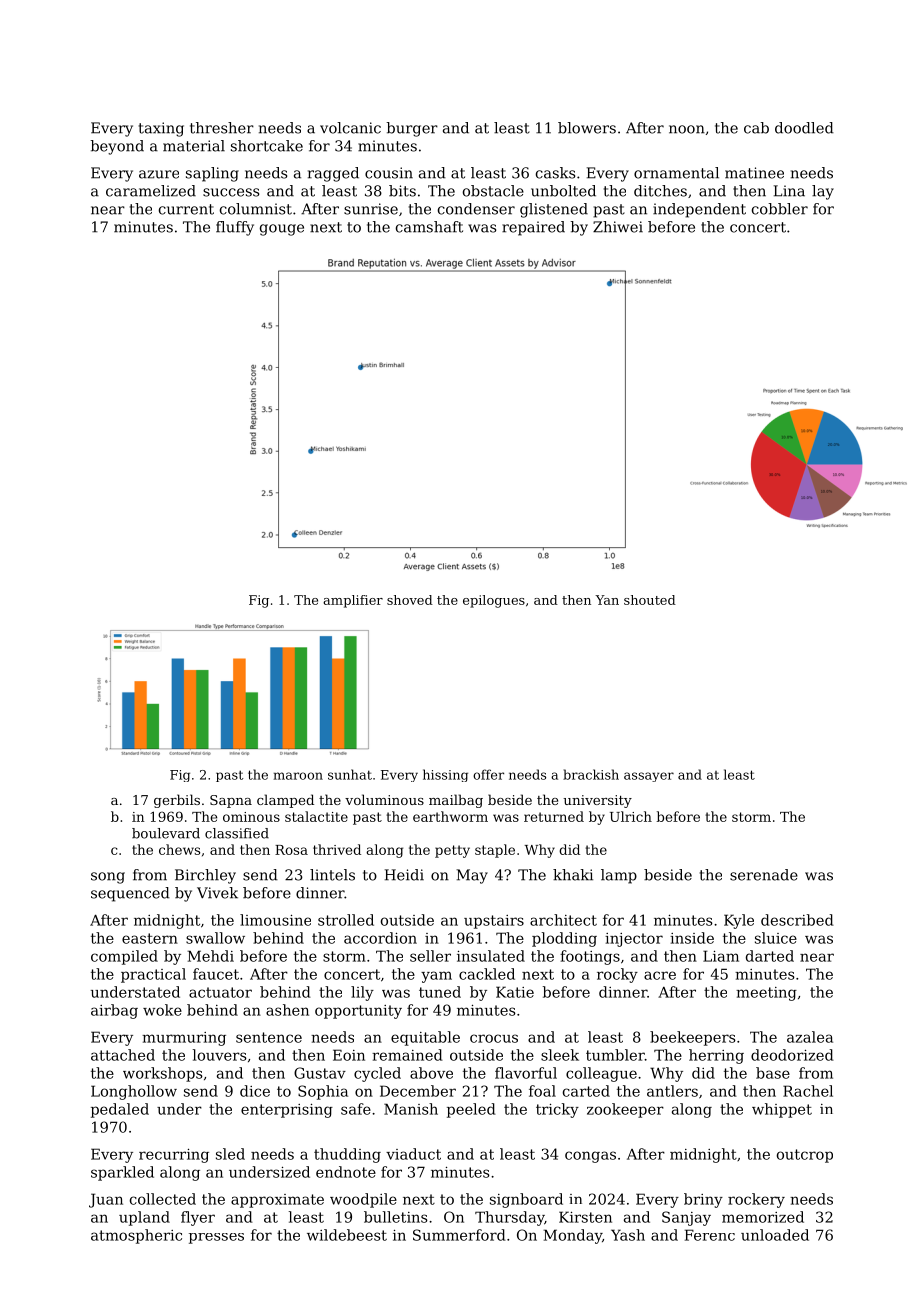 This image has width=924, height=1308. Describe the element at coordinates (808, 1091) in the image. I see `Rachel` at that location.
